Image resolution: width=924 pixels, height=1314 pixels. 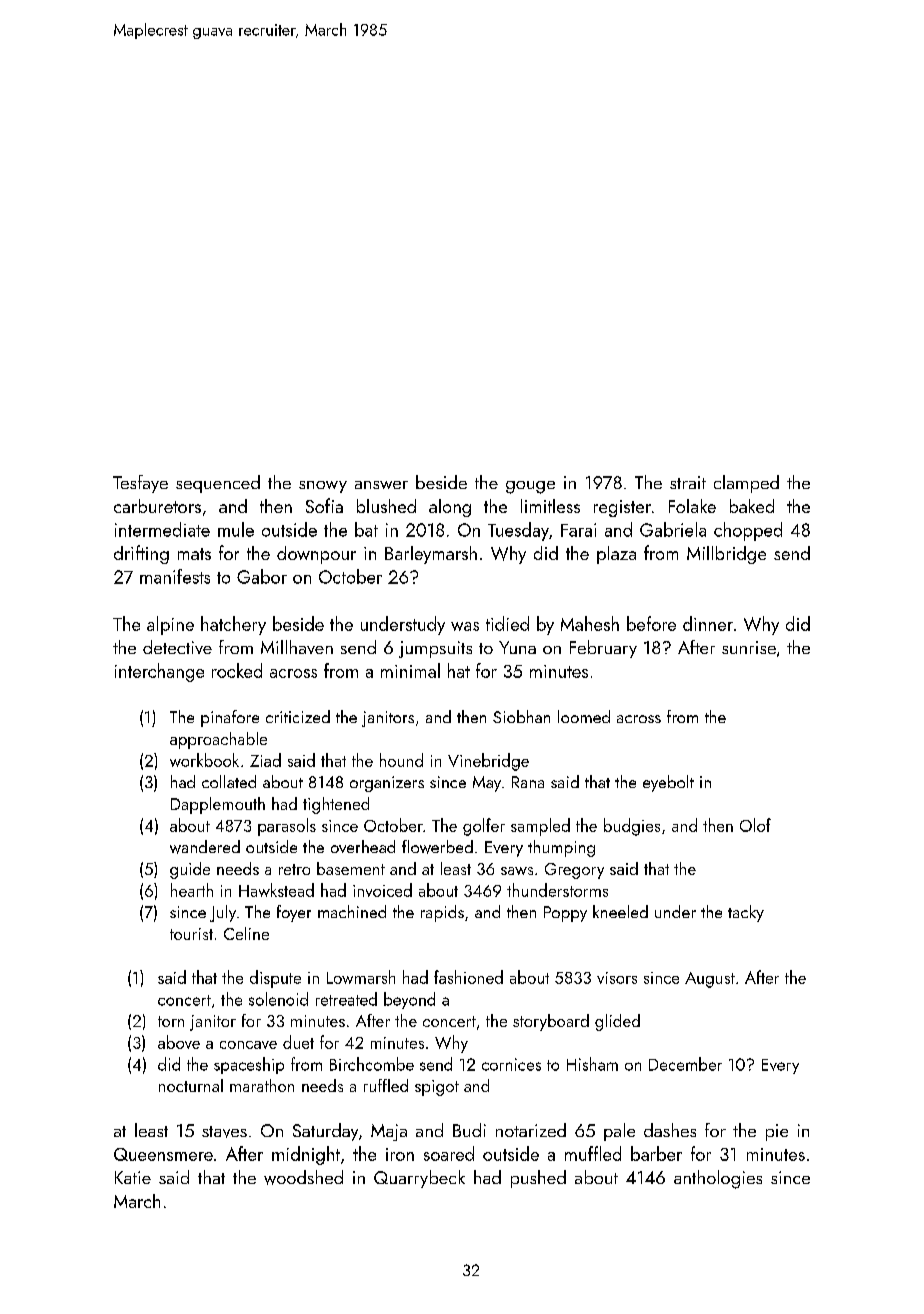 I want to click on Poppy, so click(x=565, y=914).
